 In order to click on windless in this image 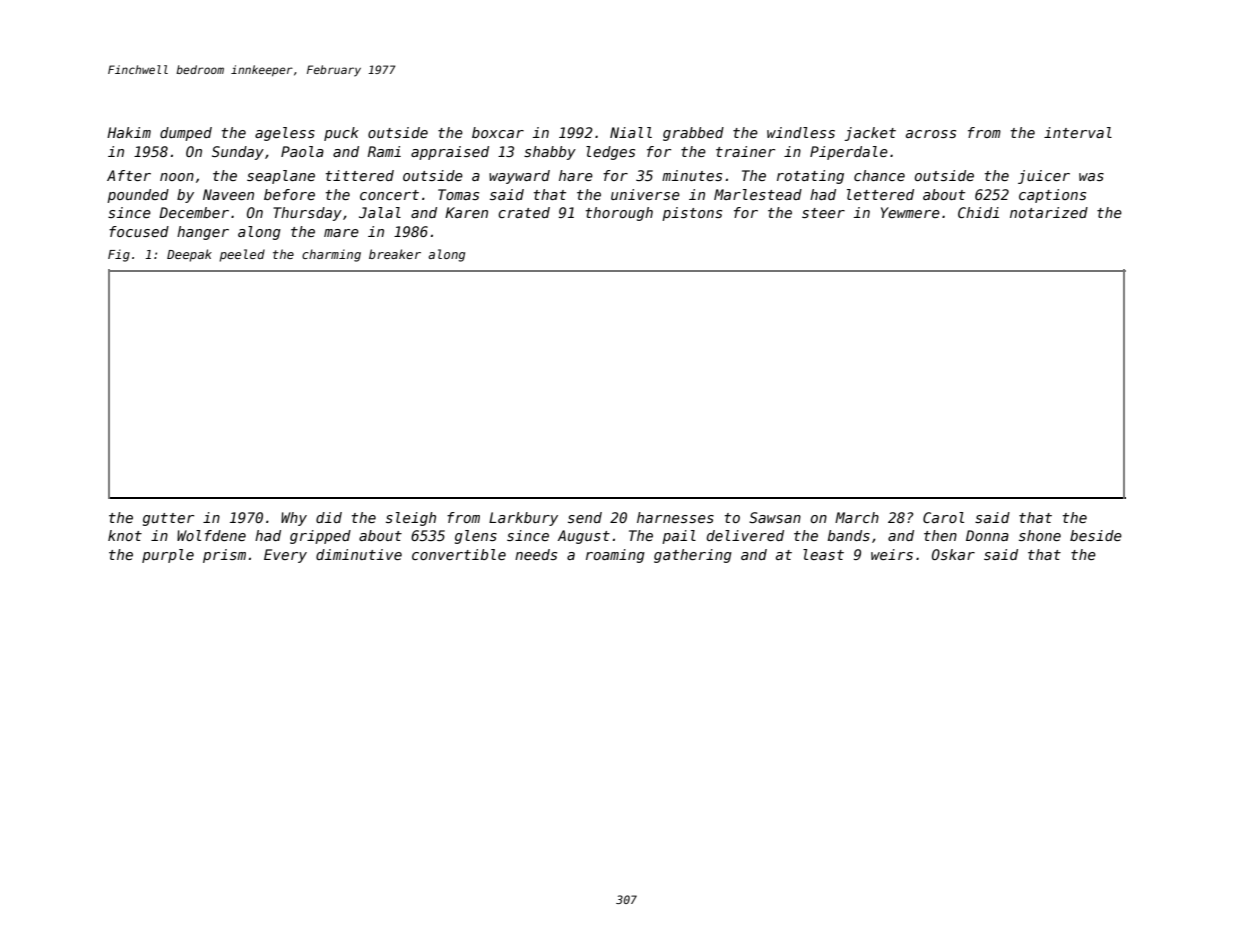, I will do `click(801, 132)`.
